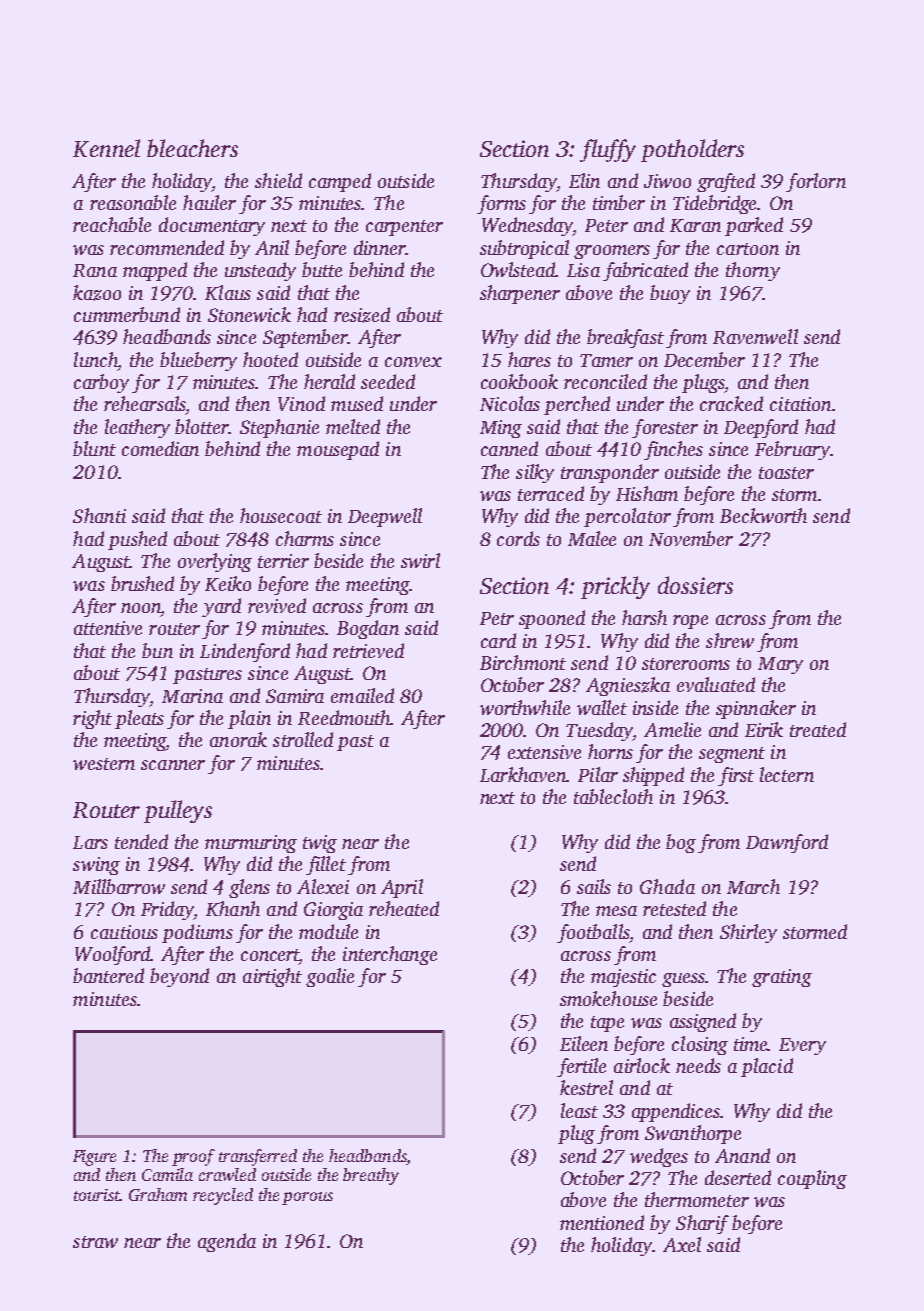 The height and width of the image is (1311, 924). What do you see at coordinates (764, 729) in the image?
I see `Eirik` at bounding box center [764, 729].
